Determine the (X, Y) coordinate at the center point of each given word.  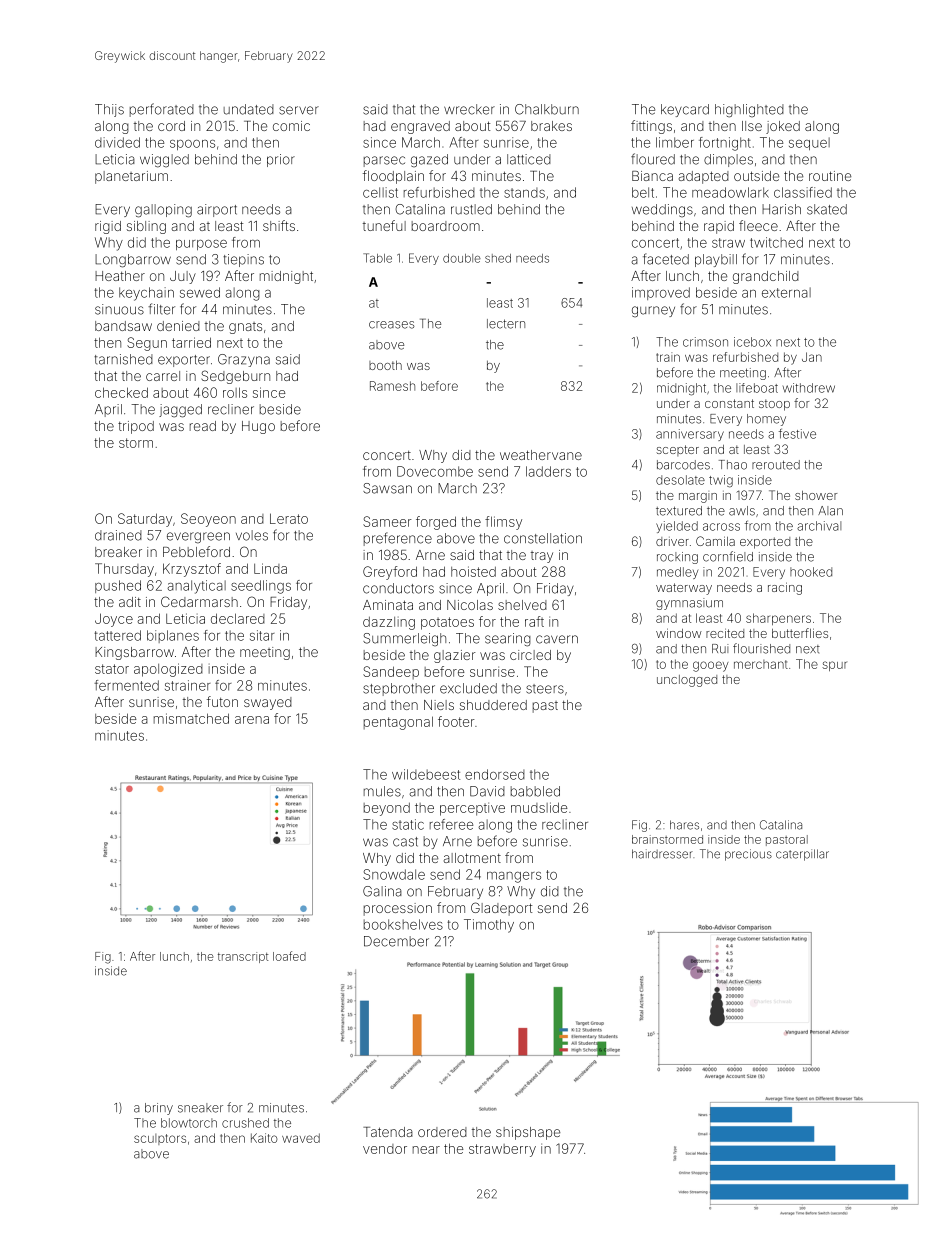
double (462, 258)
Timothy (489, 926)
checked (121, 392)
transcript (243, 957)
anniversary (690, 435)
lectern (506, 324)
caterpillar (802, 855)
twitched (776, 242)
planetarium (131, 177)
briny (159, 1109)
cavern (557, 639)
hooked (811, 572)
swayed (268, 703)
